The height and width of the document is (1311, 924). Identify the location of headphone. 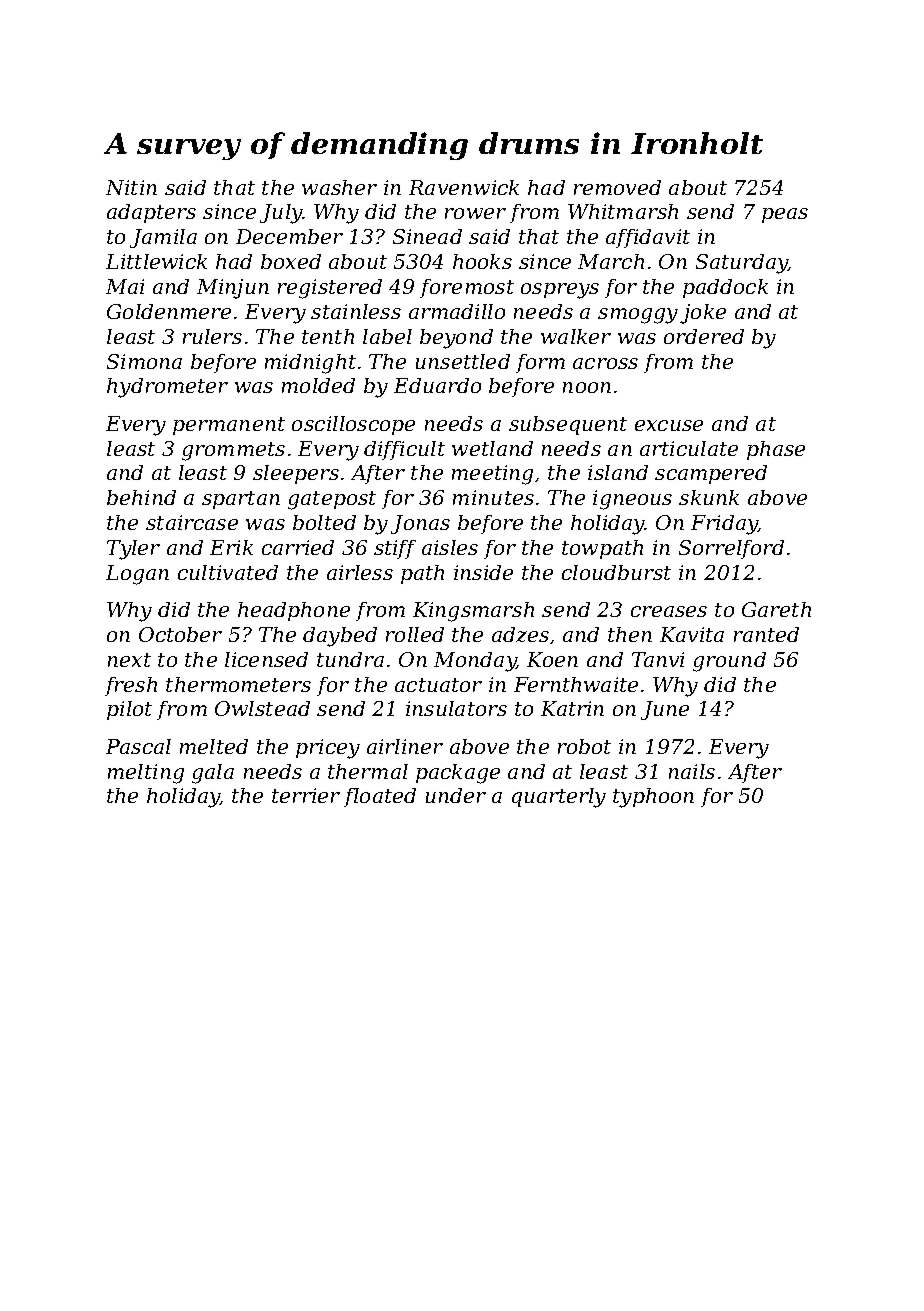
(294, 611).
